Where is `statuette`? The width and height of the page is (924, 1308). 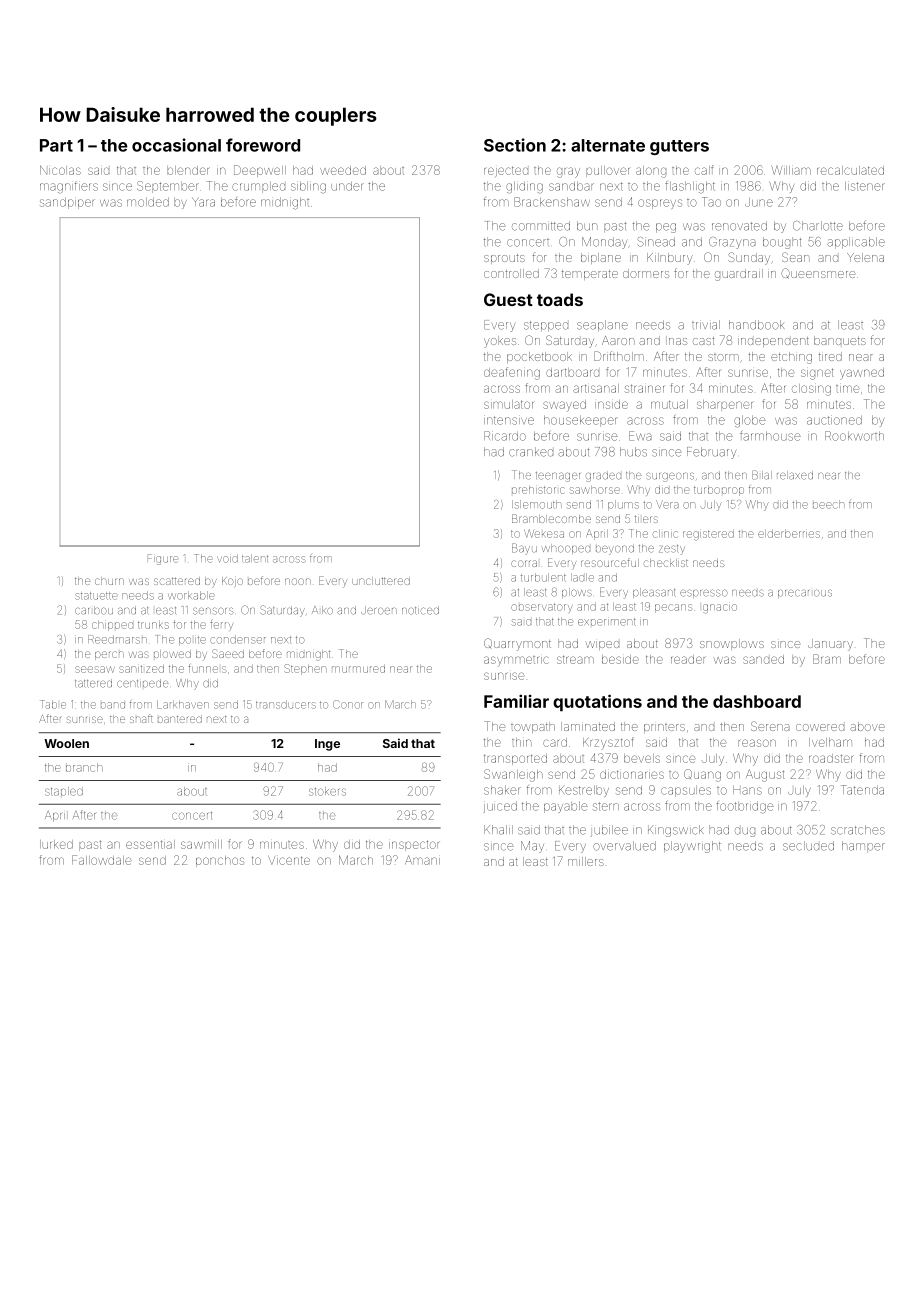 statuette is located at coordinates (96, 596).
